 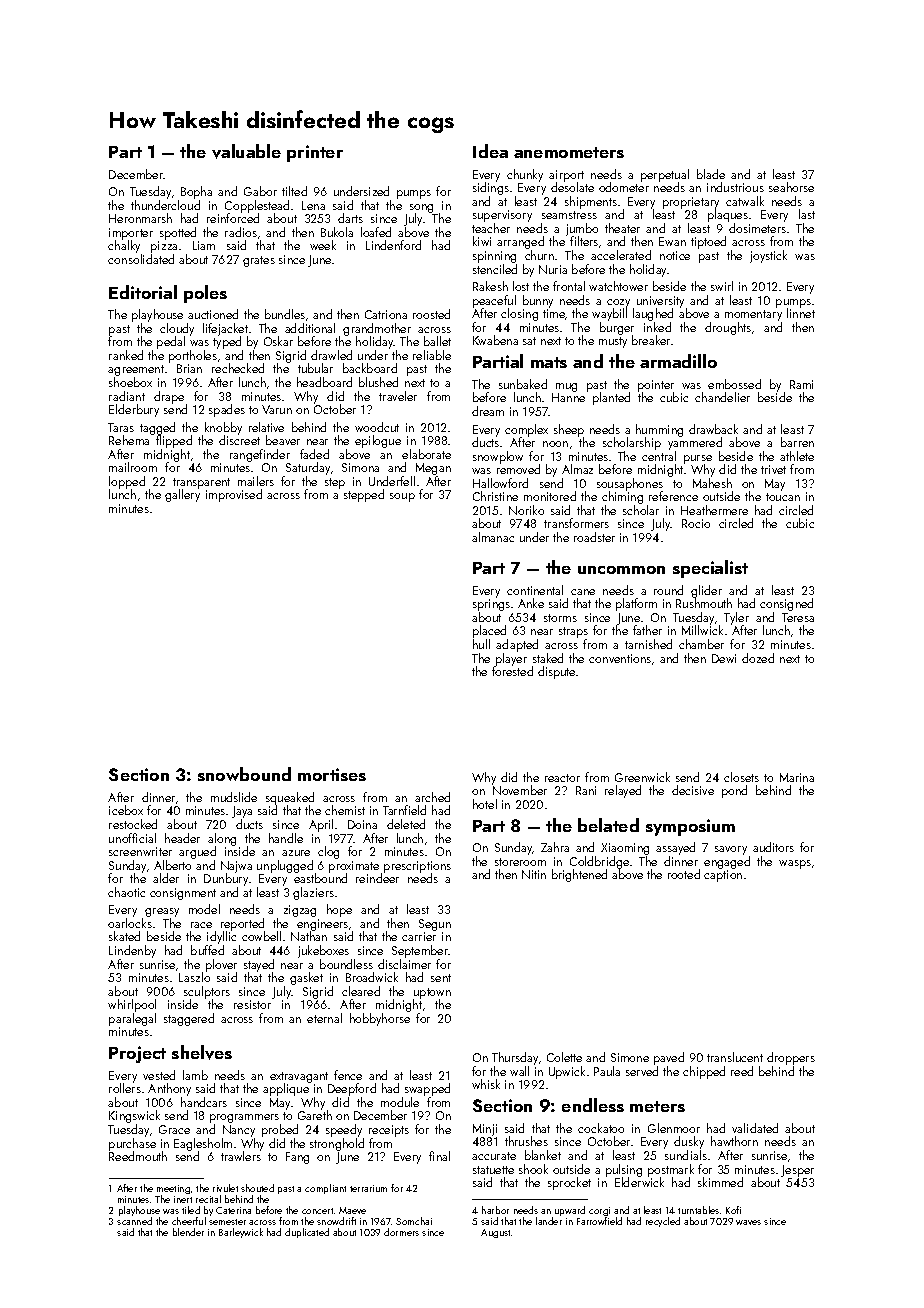 What do you see at coordinates (307, 1233) in the screenshot?
I see `duplicated` at bounding box center [307, 1233].
